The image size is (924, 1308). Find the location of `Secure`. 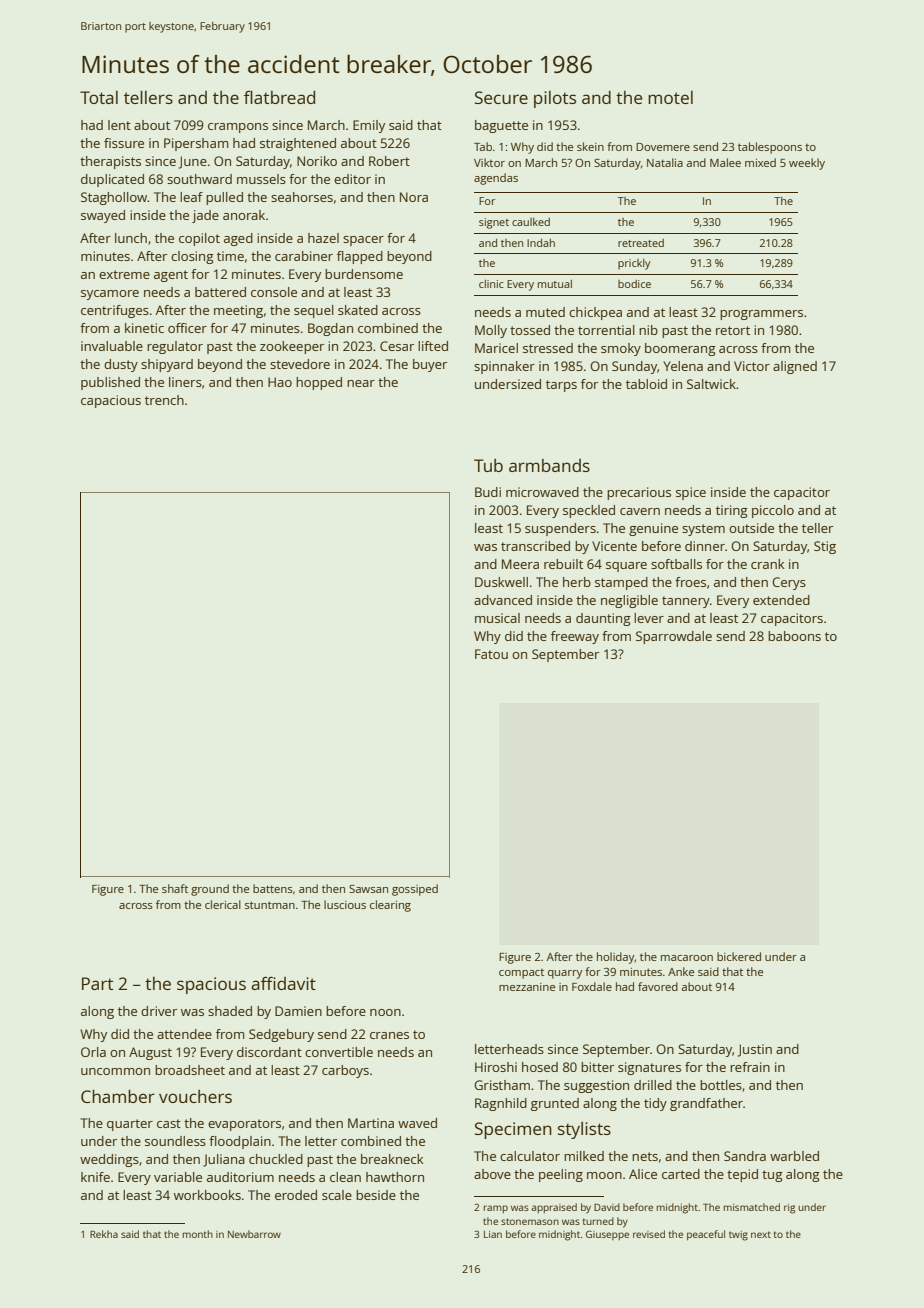

Secure is located at coordinates (501, 97).
